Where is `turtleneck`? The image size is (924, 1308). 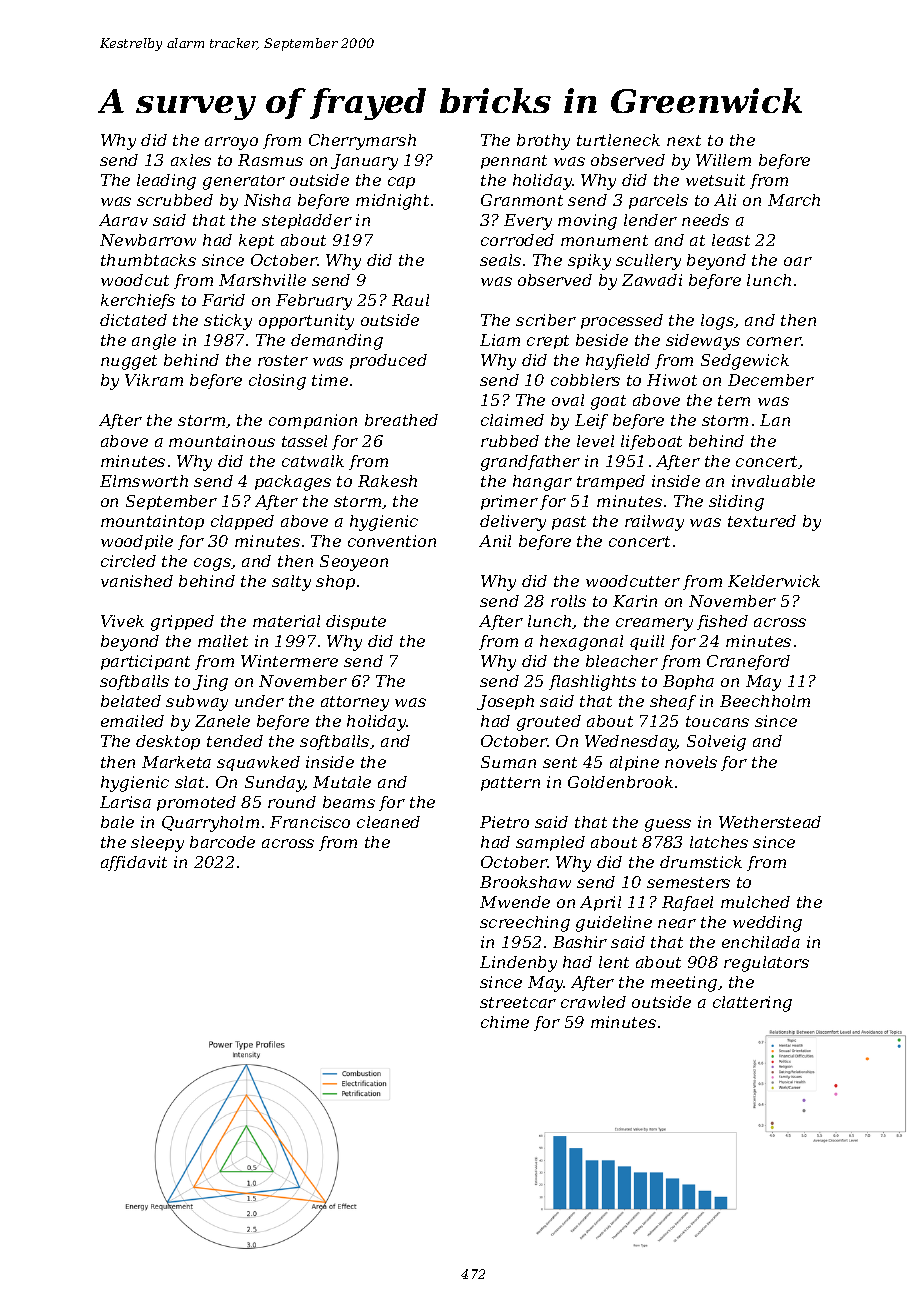 turtleneck is located at coordinates (618, 140).
